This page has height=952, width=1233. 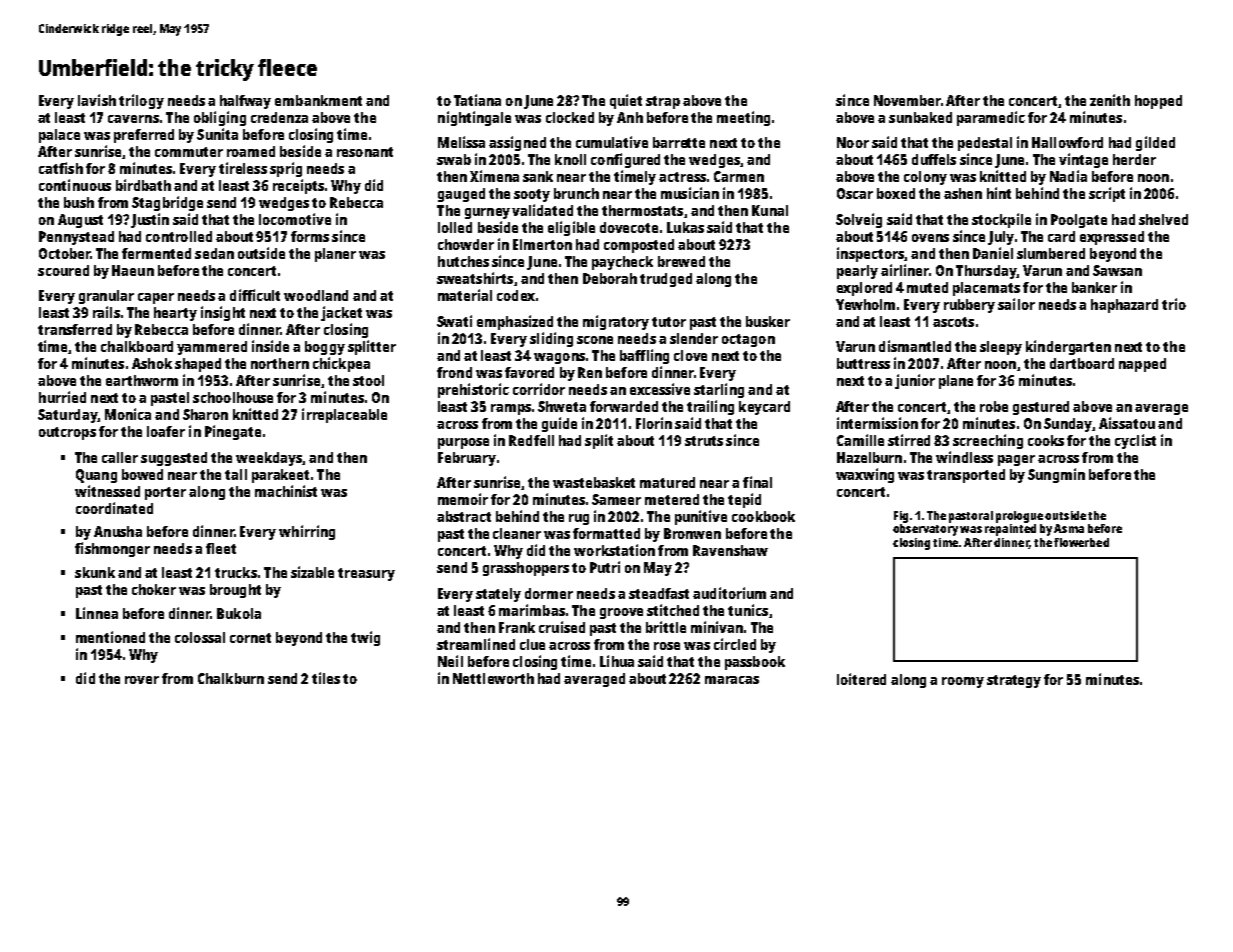 I want to click on mentioned, so click(x=110, y=637).
